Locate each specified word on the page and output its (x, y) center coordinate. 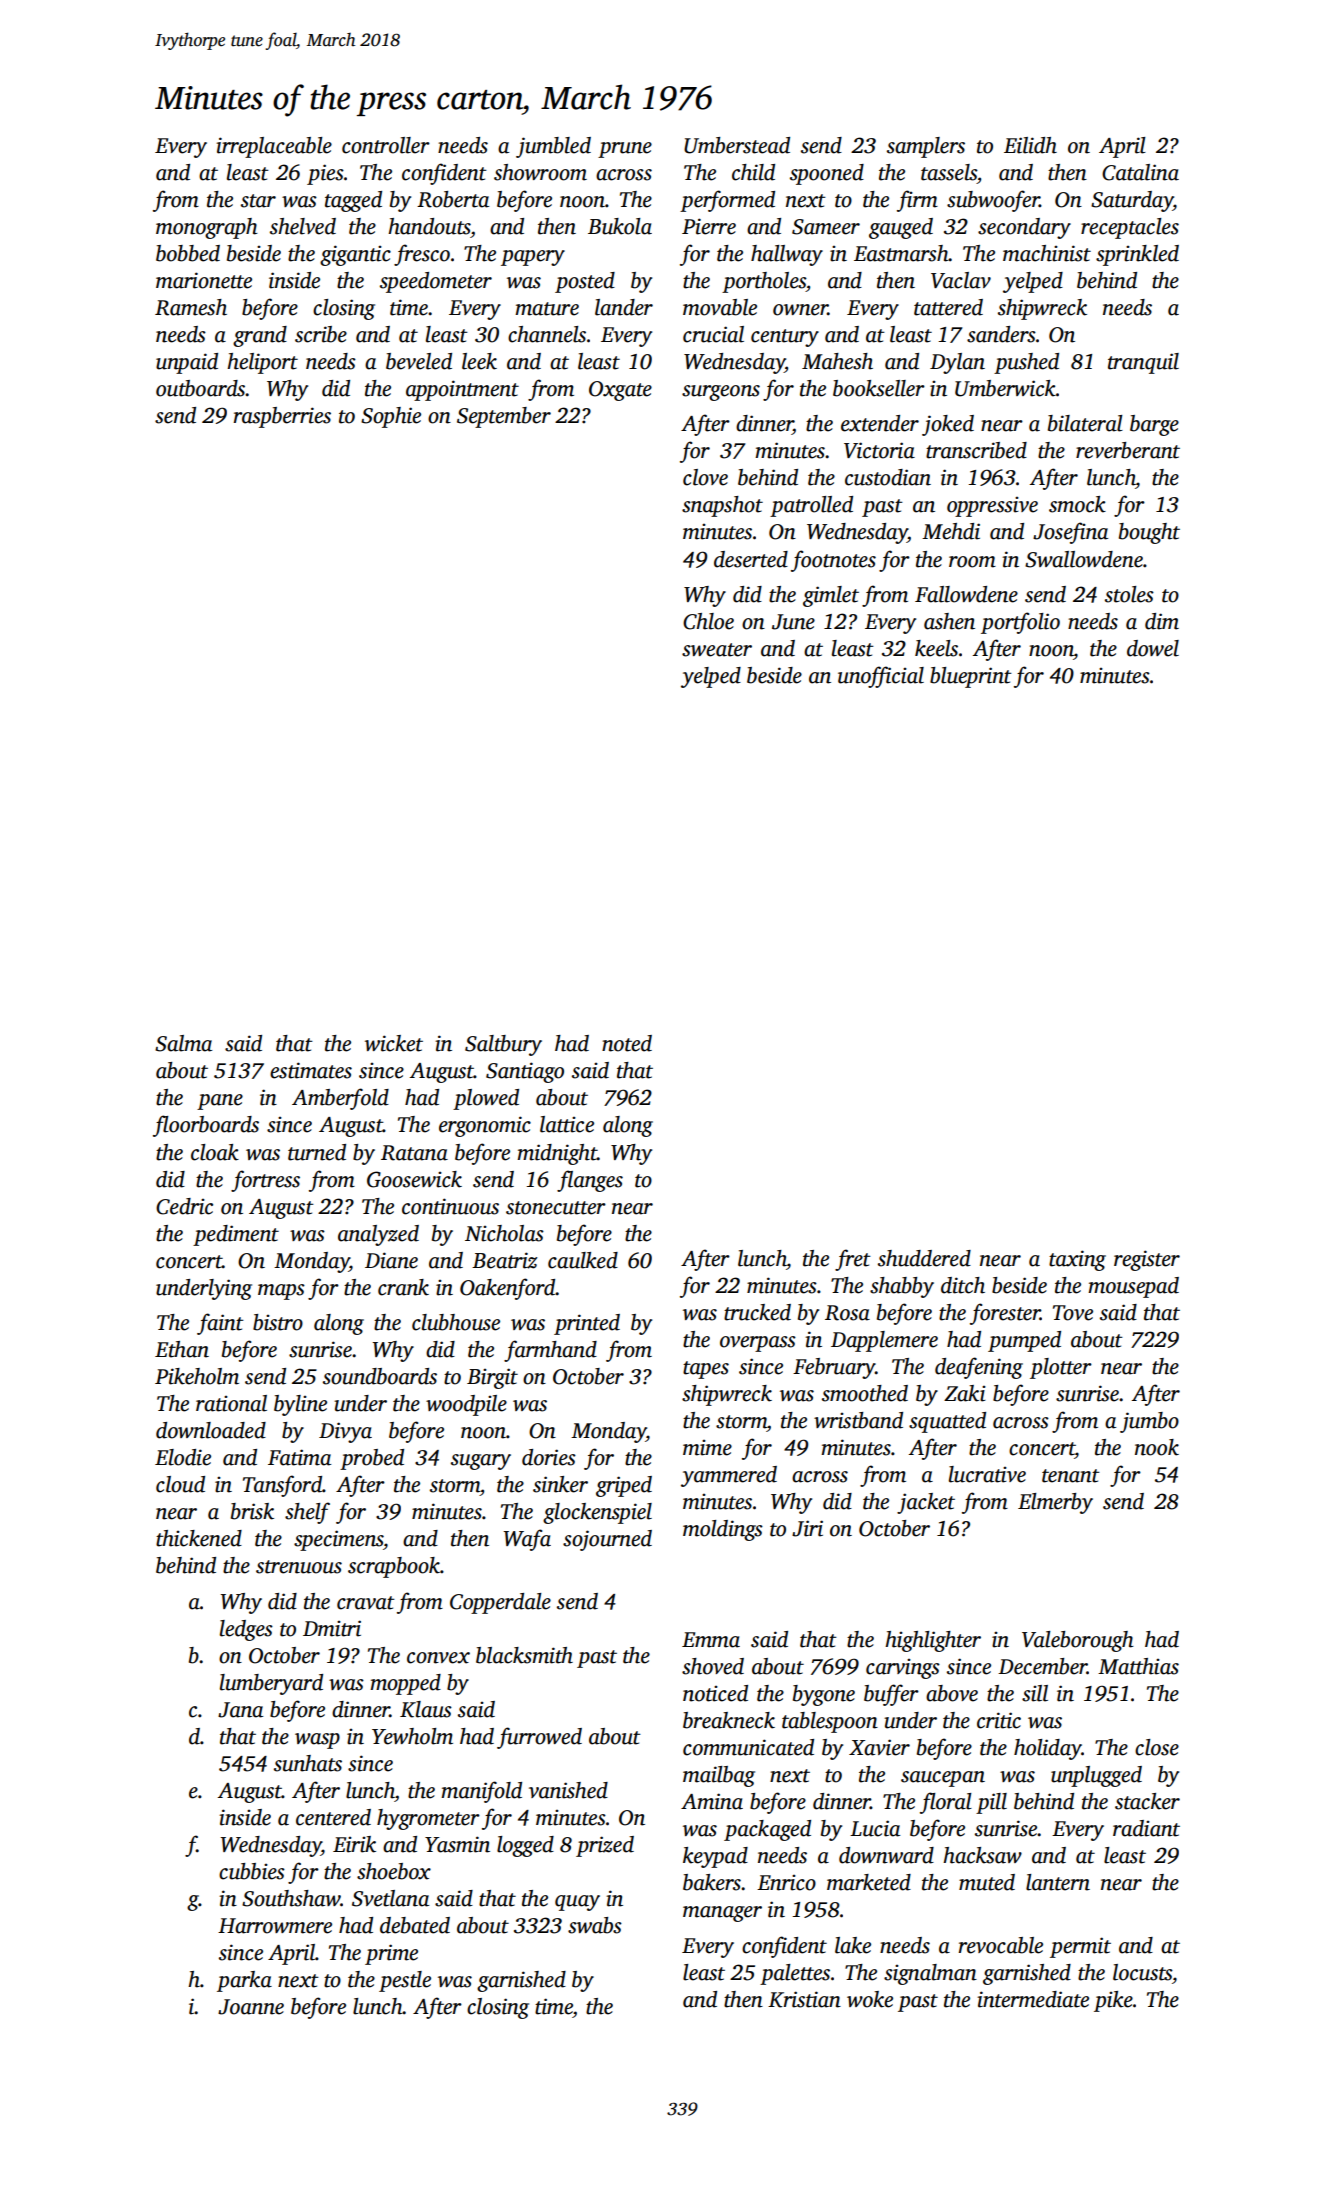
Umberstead (737, 145)
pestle (405, 1981)
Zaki (965, 1393)
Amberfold (340, 1099)
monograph (207, 228)
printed (587, 1324)
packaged (767, 1830)
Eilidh (1030, 145)
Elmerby (1055, 1503)
